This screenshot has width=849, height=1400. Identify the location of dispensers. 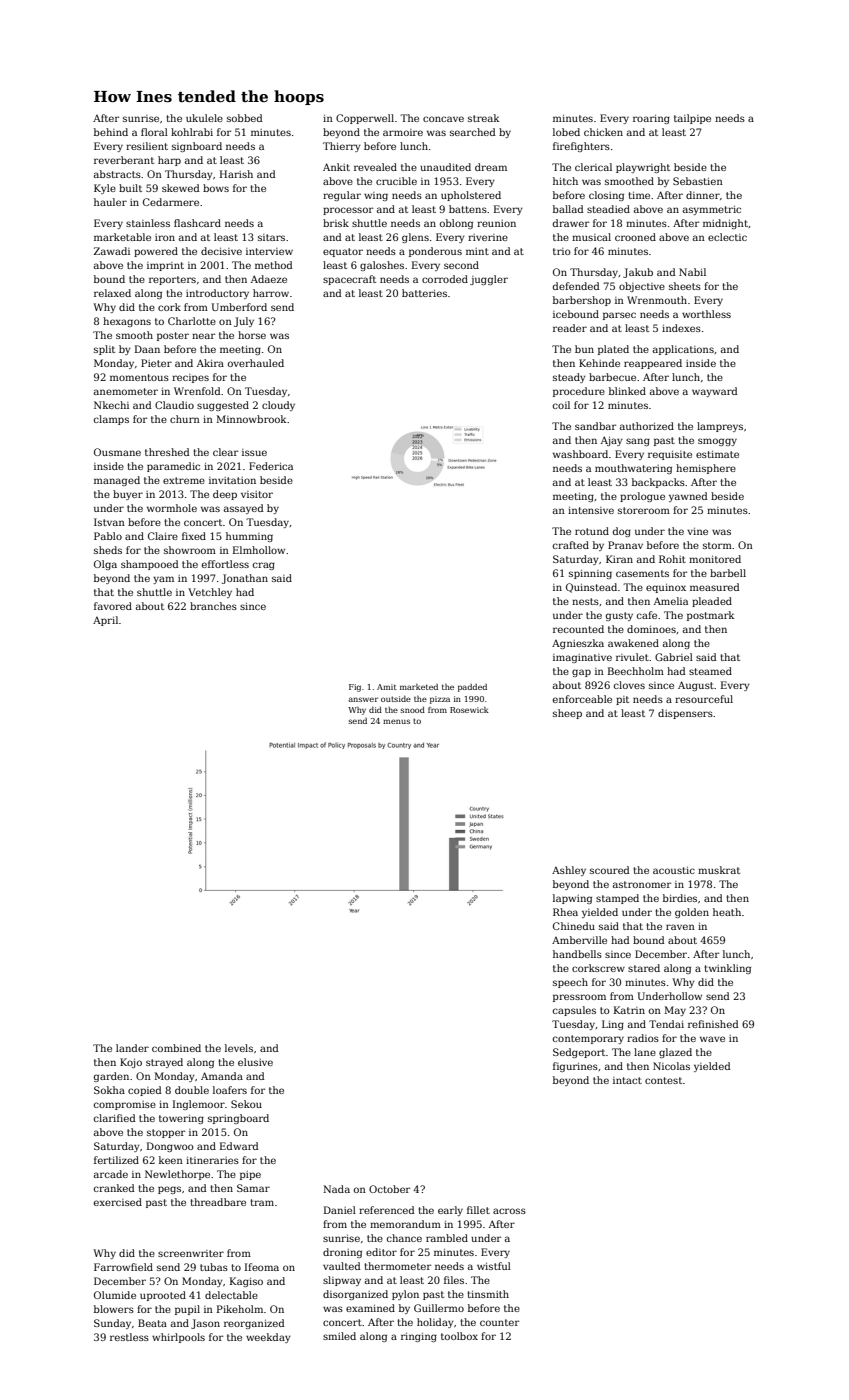
(685, 714).
